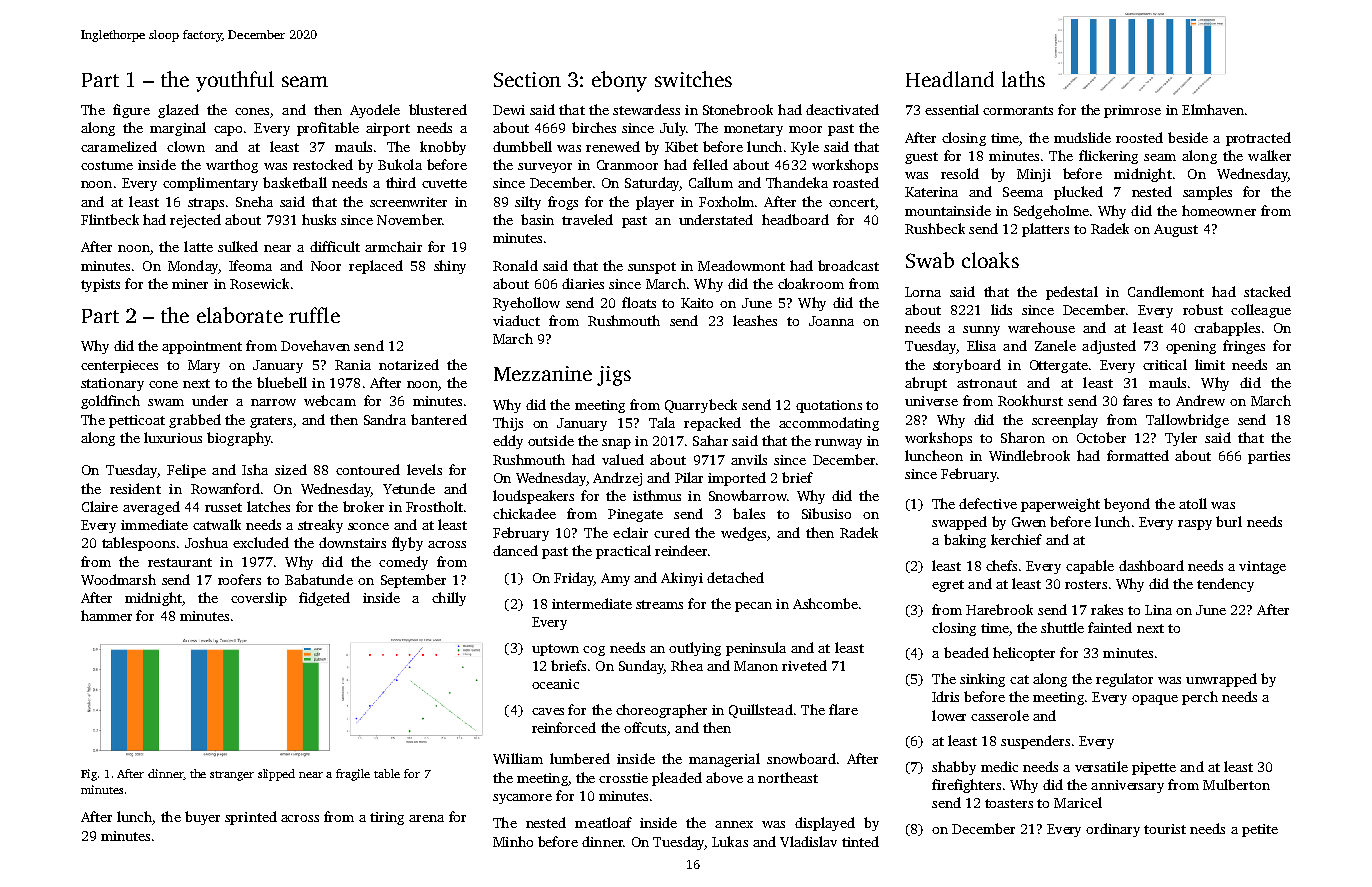  Describe the element at coordinates (1154, 768) in the page. I see `pipette` at that location.
